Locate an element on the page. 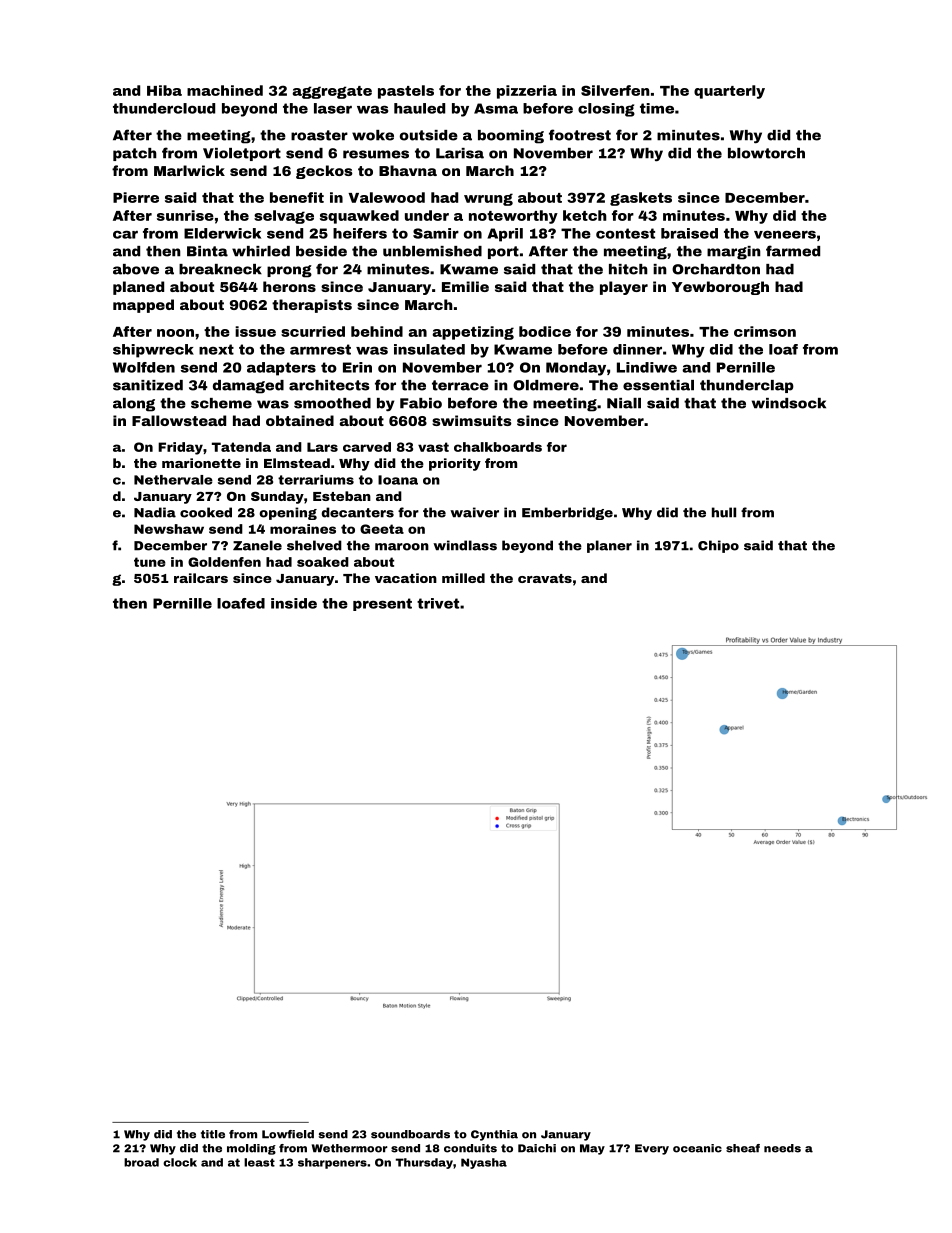  planer is located at coordinates (609, 546).
